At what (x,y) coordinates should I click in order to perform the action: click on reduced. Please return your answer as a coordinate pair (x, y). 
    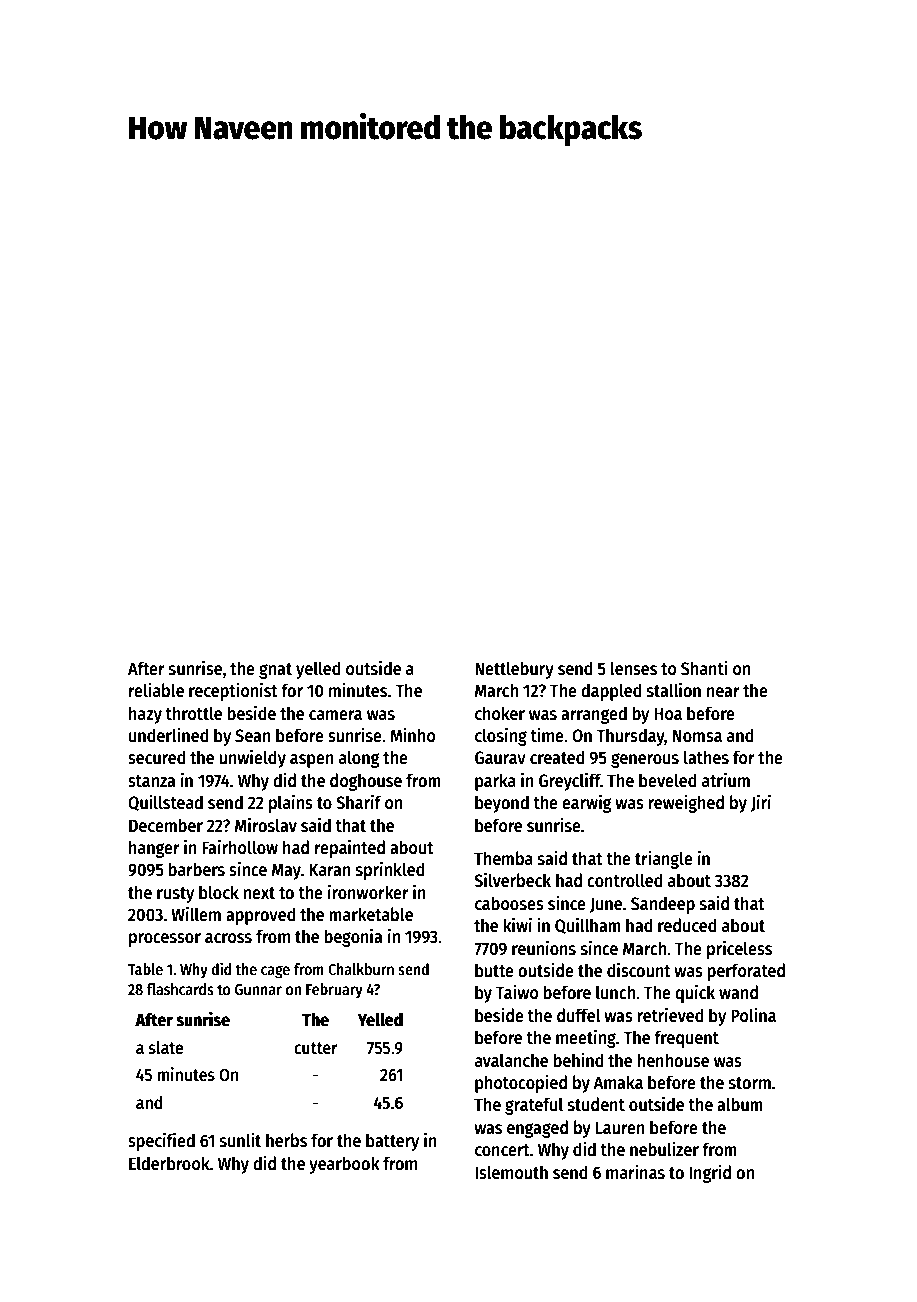
    Looking at the image, I should click on (687, 925).
